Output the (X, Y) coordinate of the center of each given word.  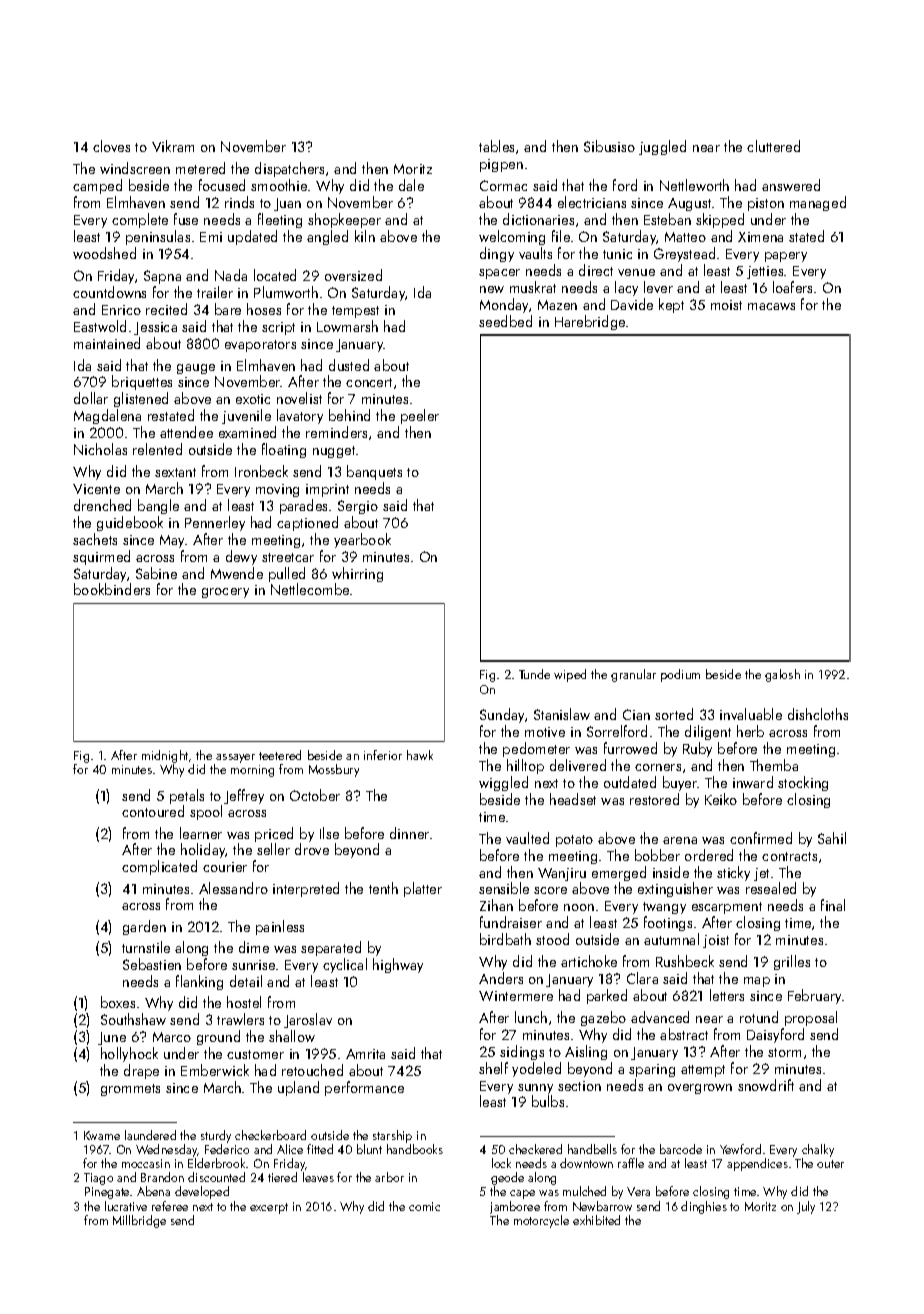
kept (671, 305)
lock (501, 1163)
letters (727, 995)
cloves (111, 146)
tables (496, 146)
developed (202, 1192)
